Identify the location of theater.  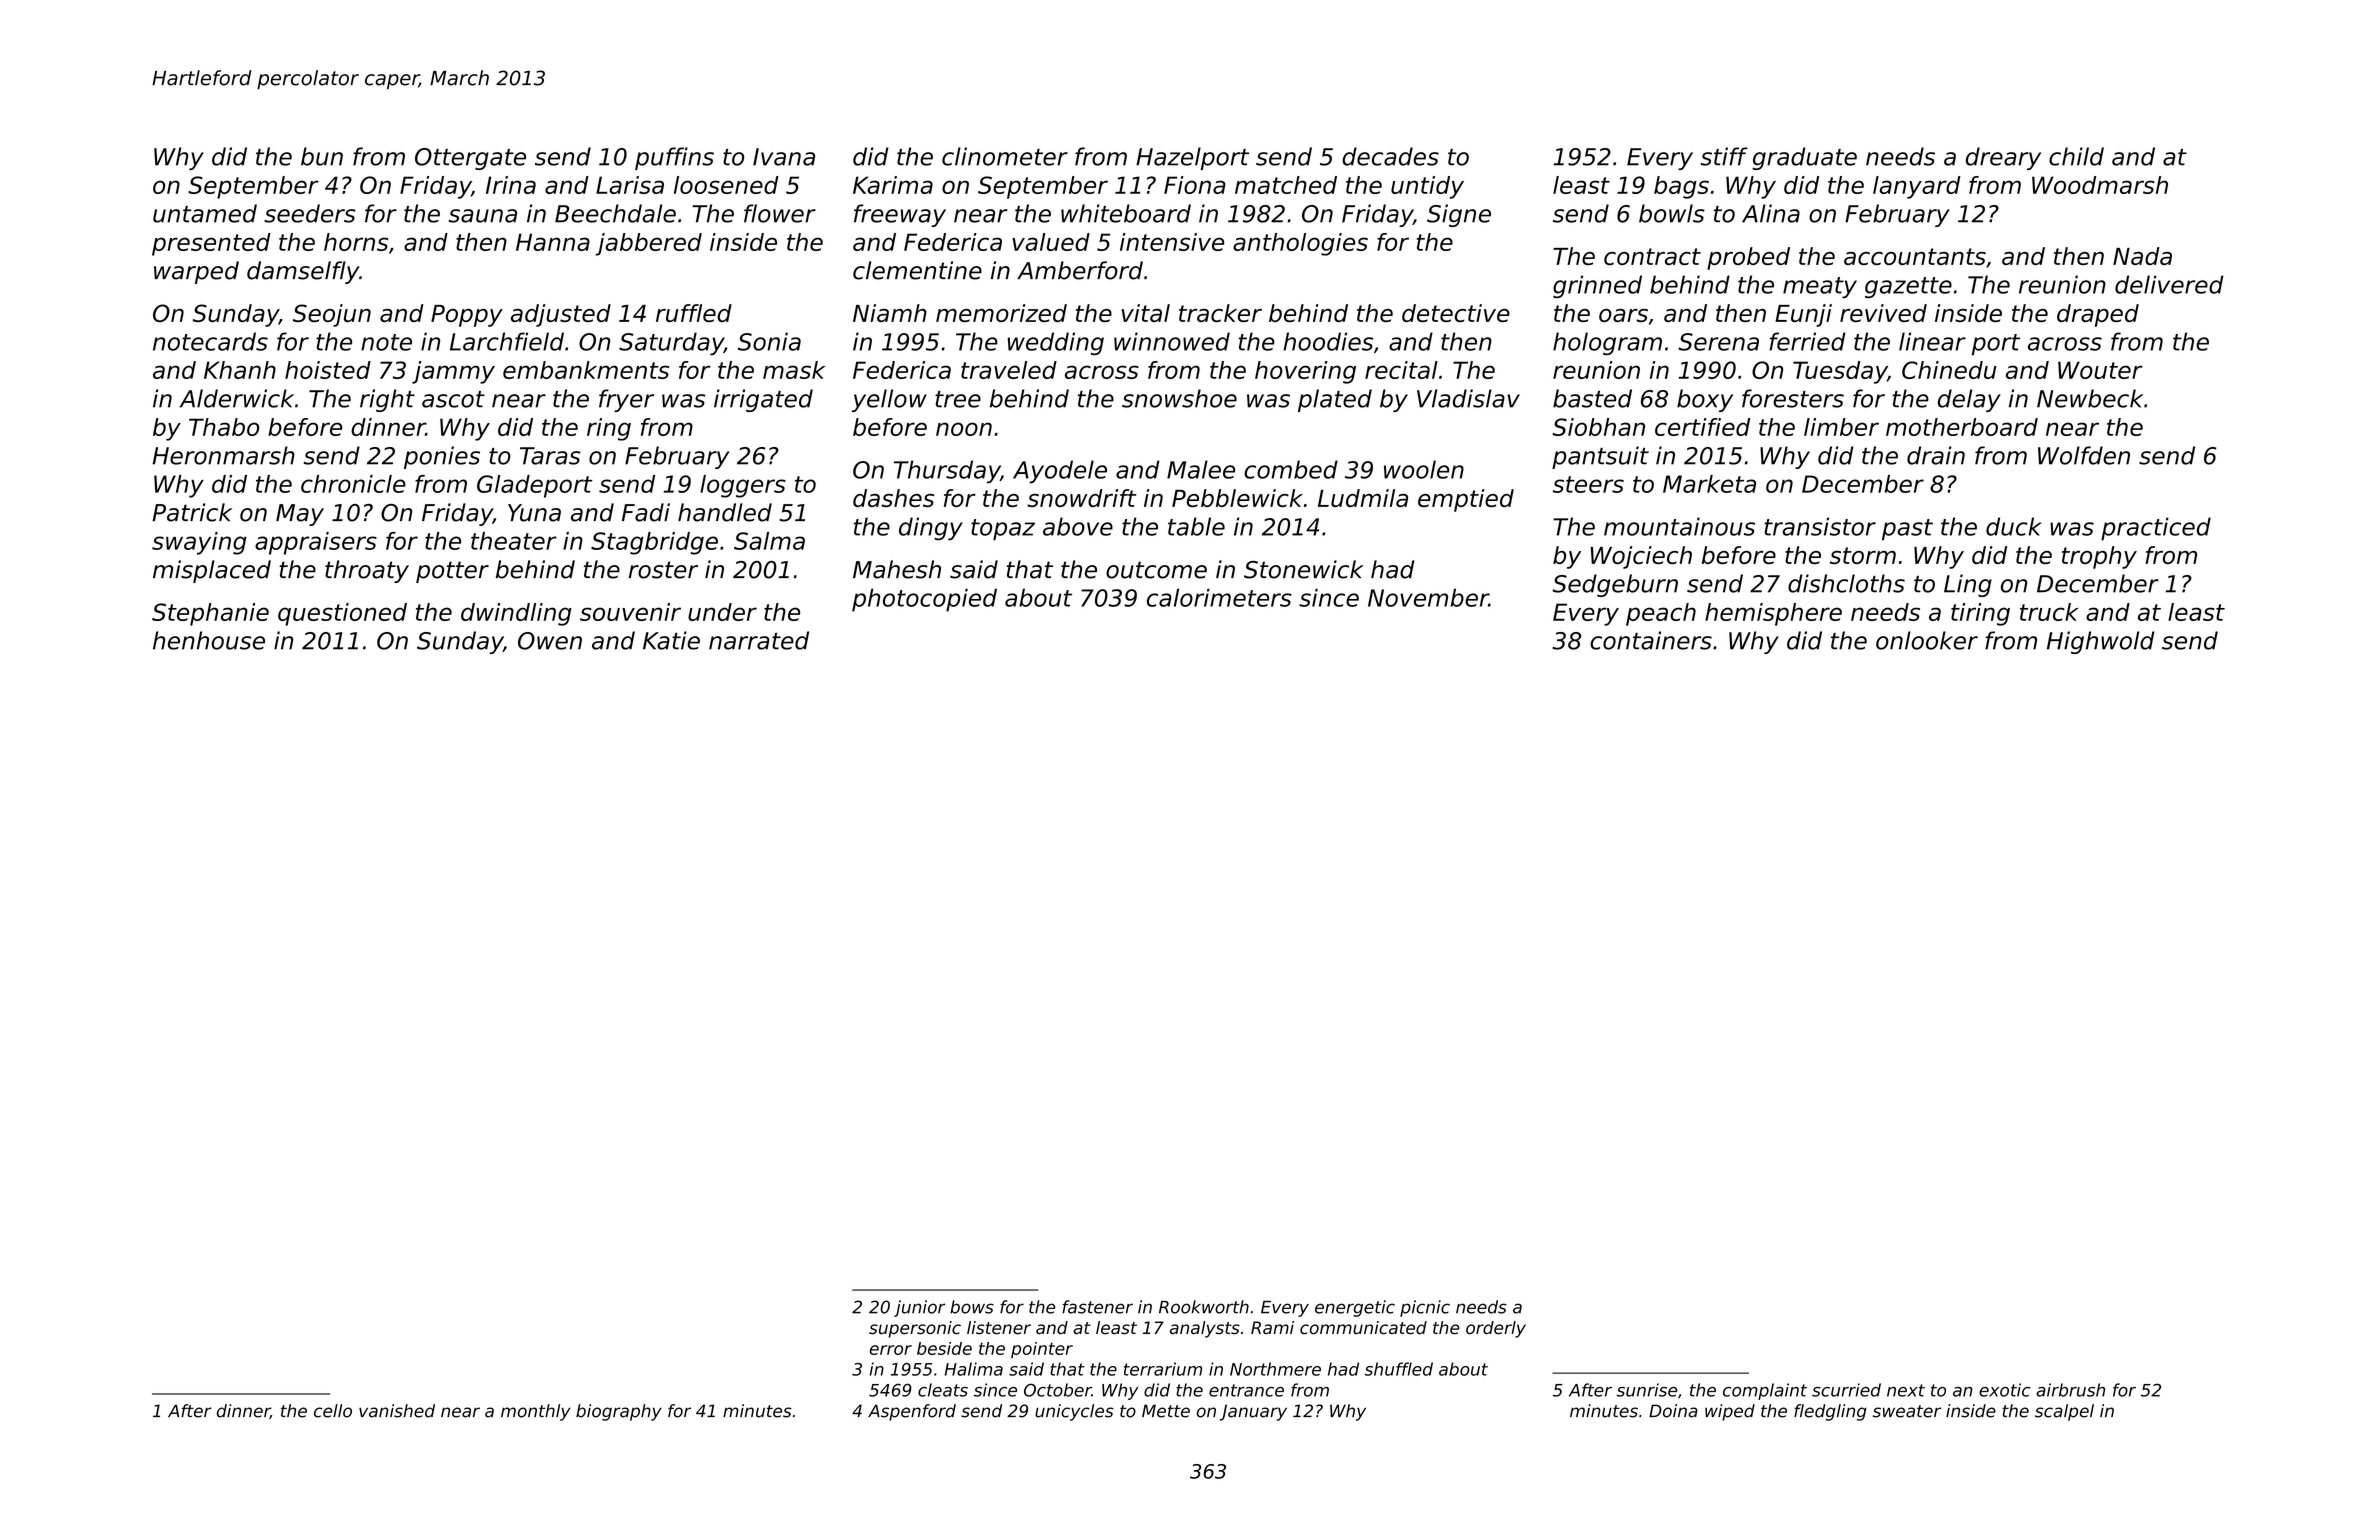
(514, 541).
